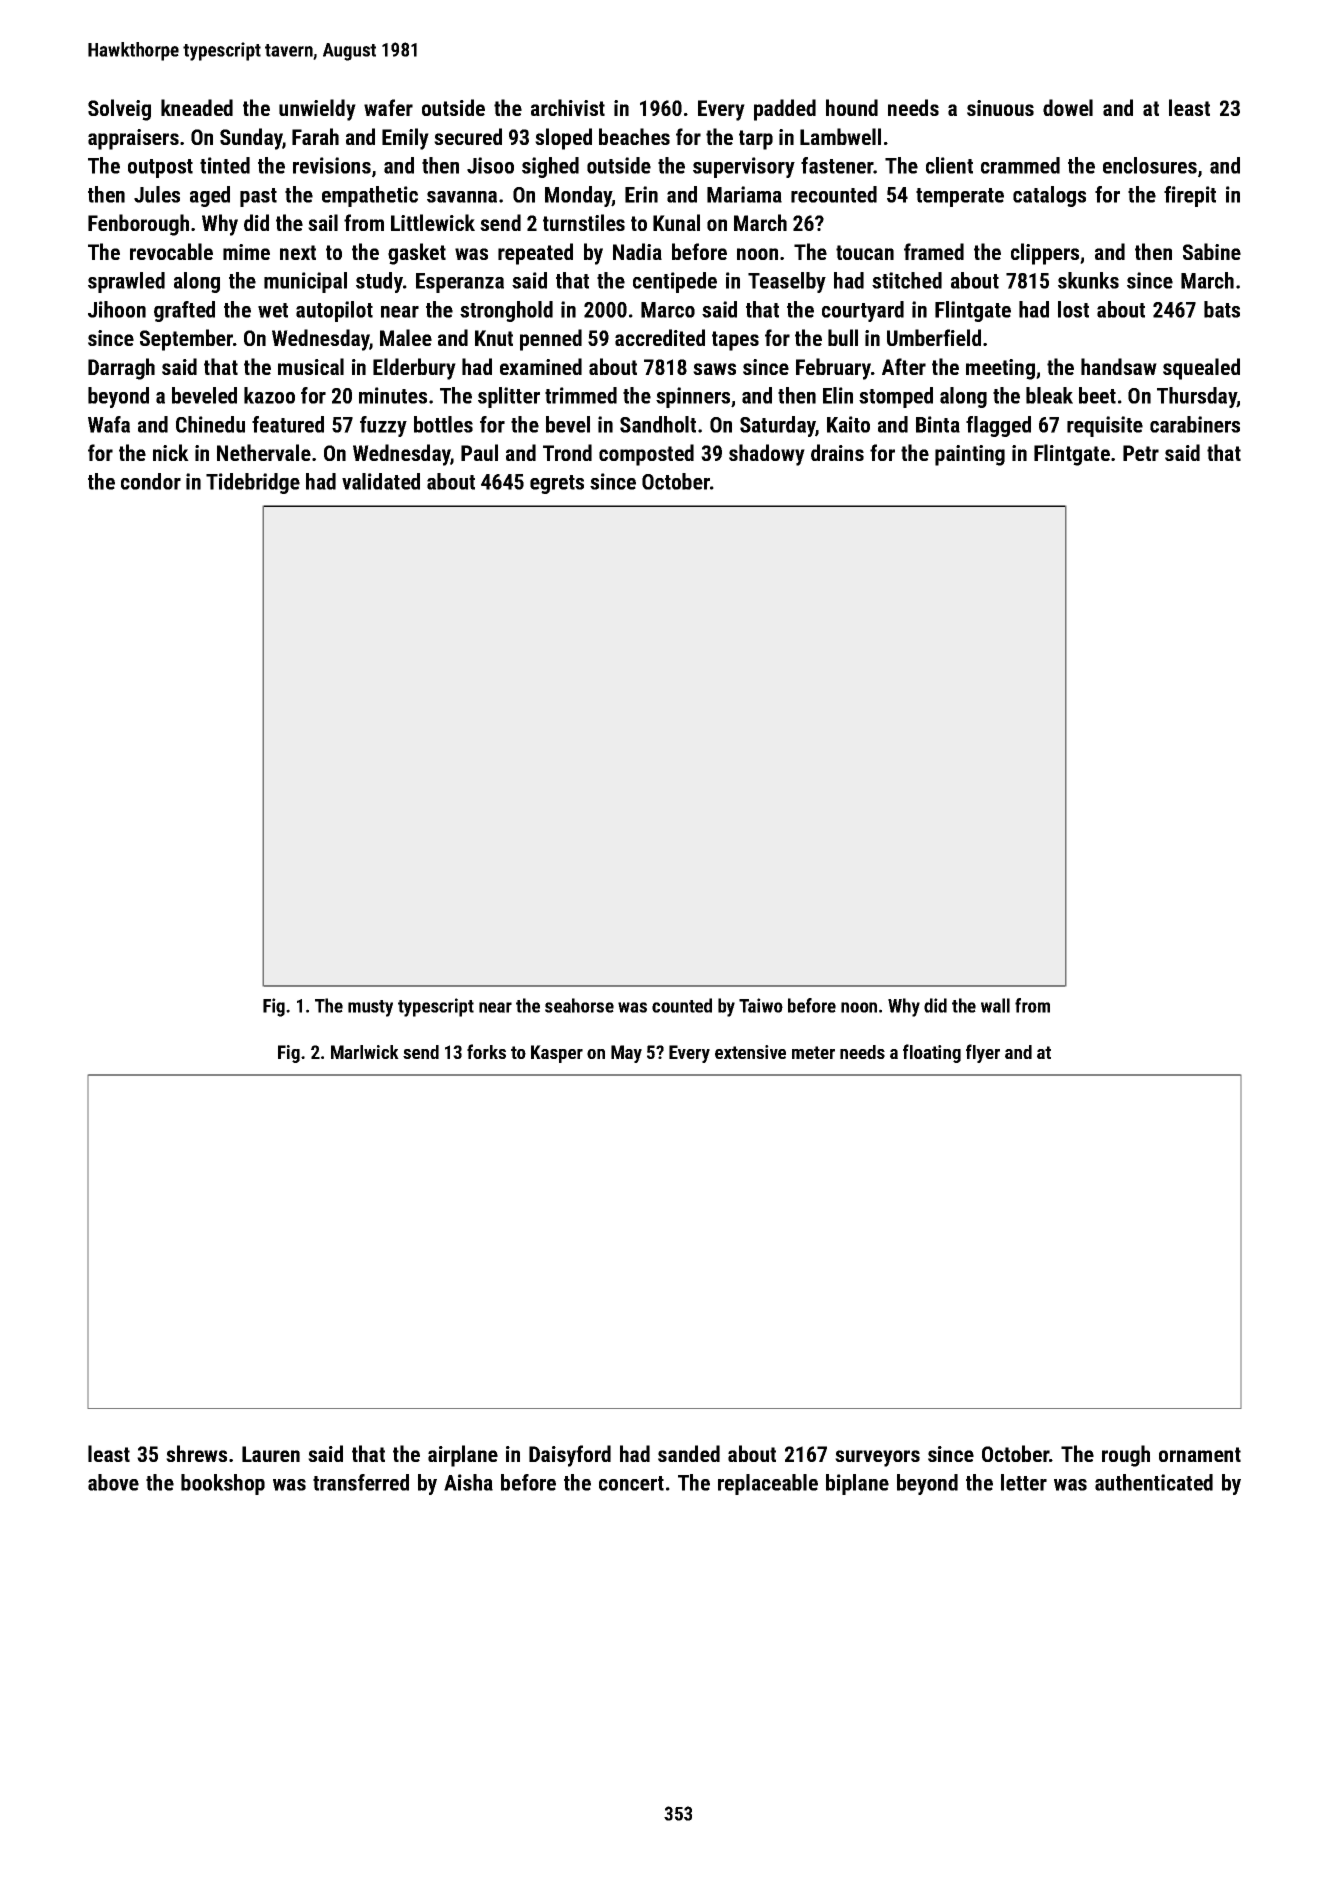  I want to click on validated, so click(381, 481).
